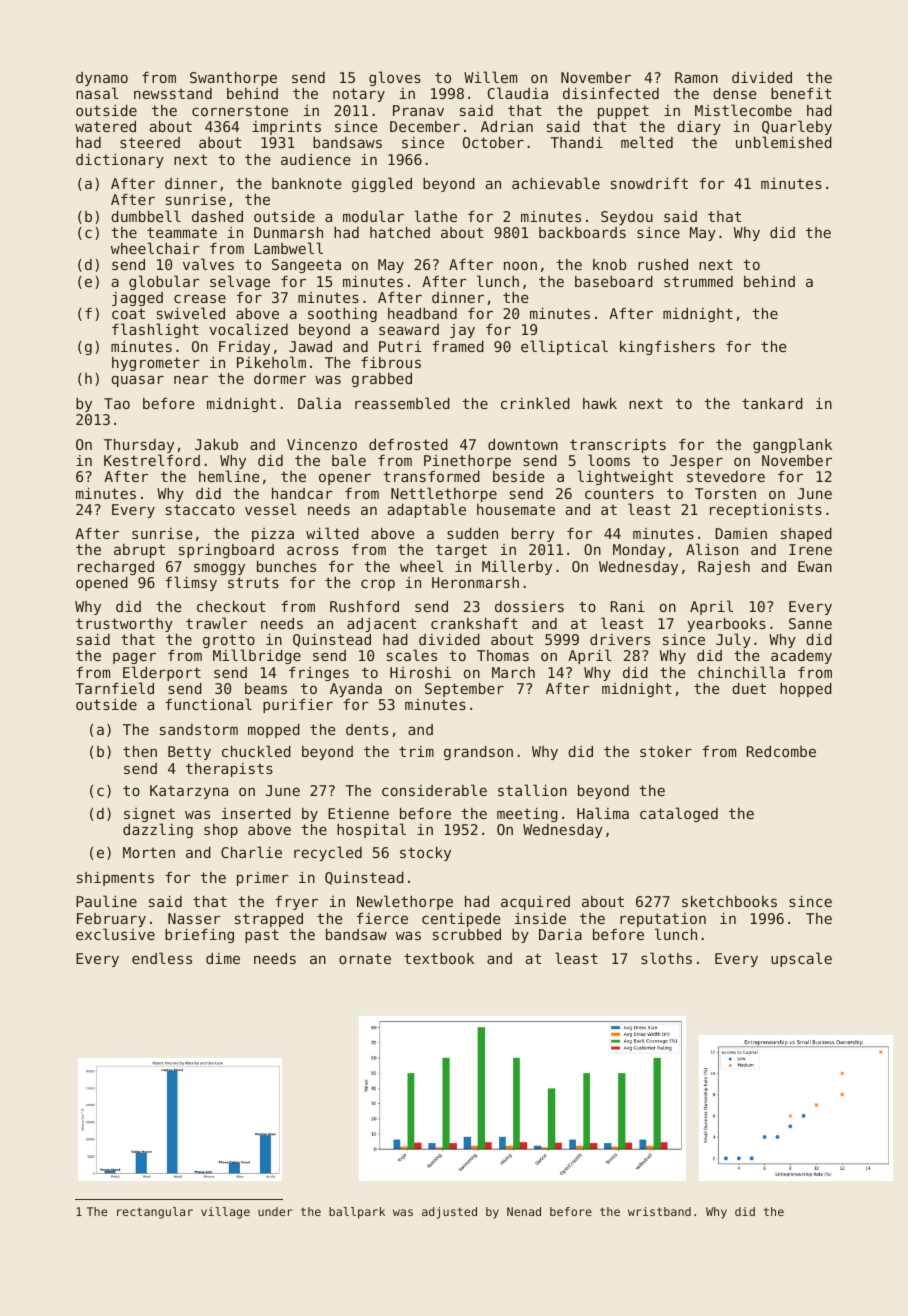  Describe the element at coordinates (102, 80) in the screenshot. I see `dynamo` at that location.
